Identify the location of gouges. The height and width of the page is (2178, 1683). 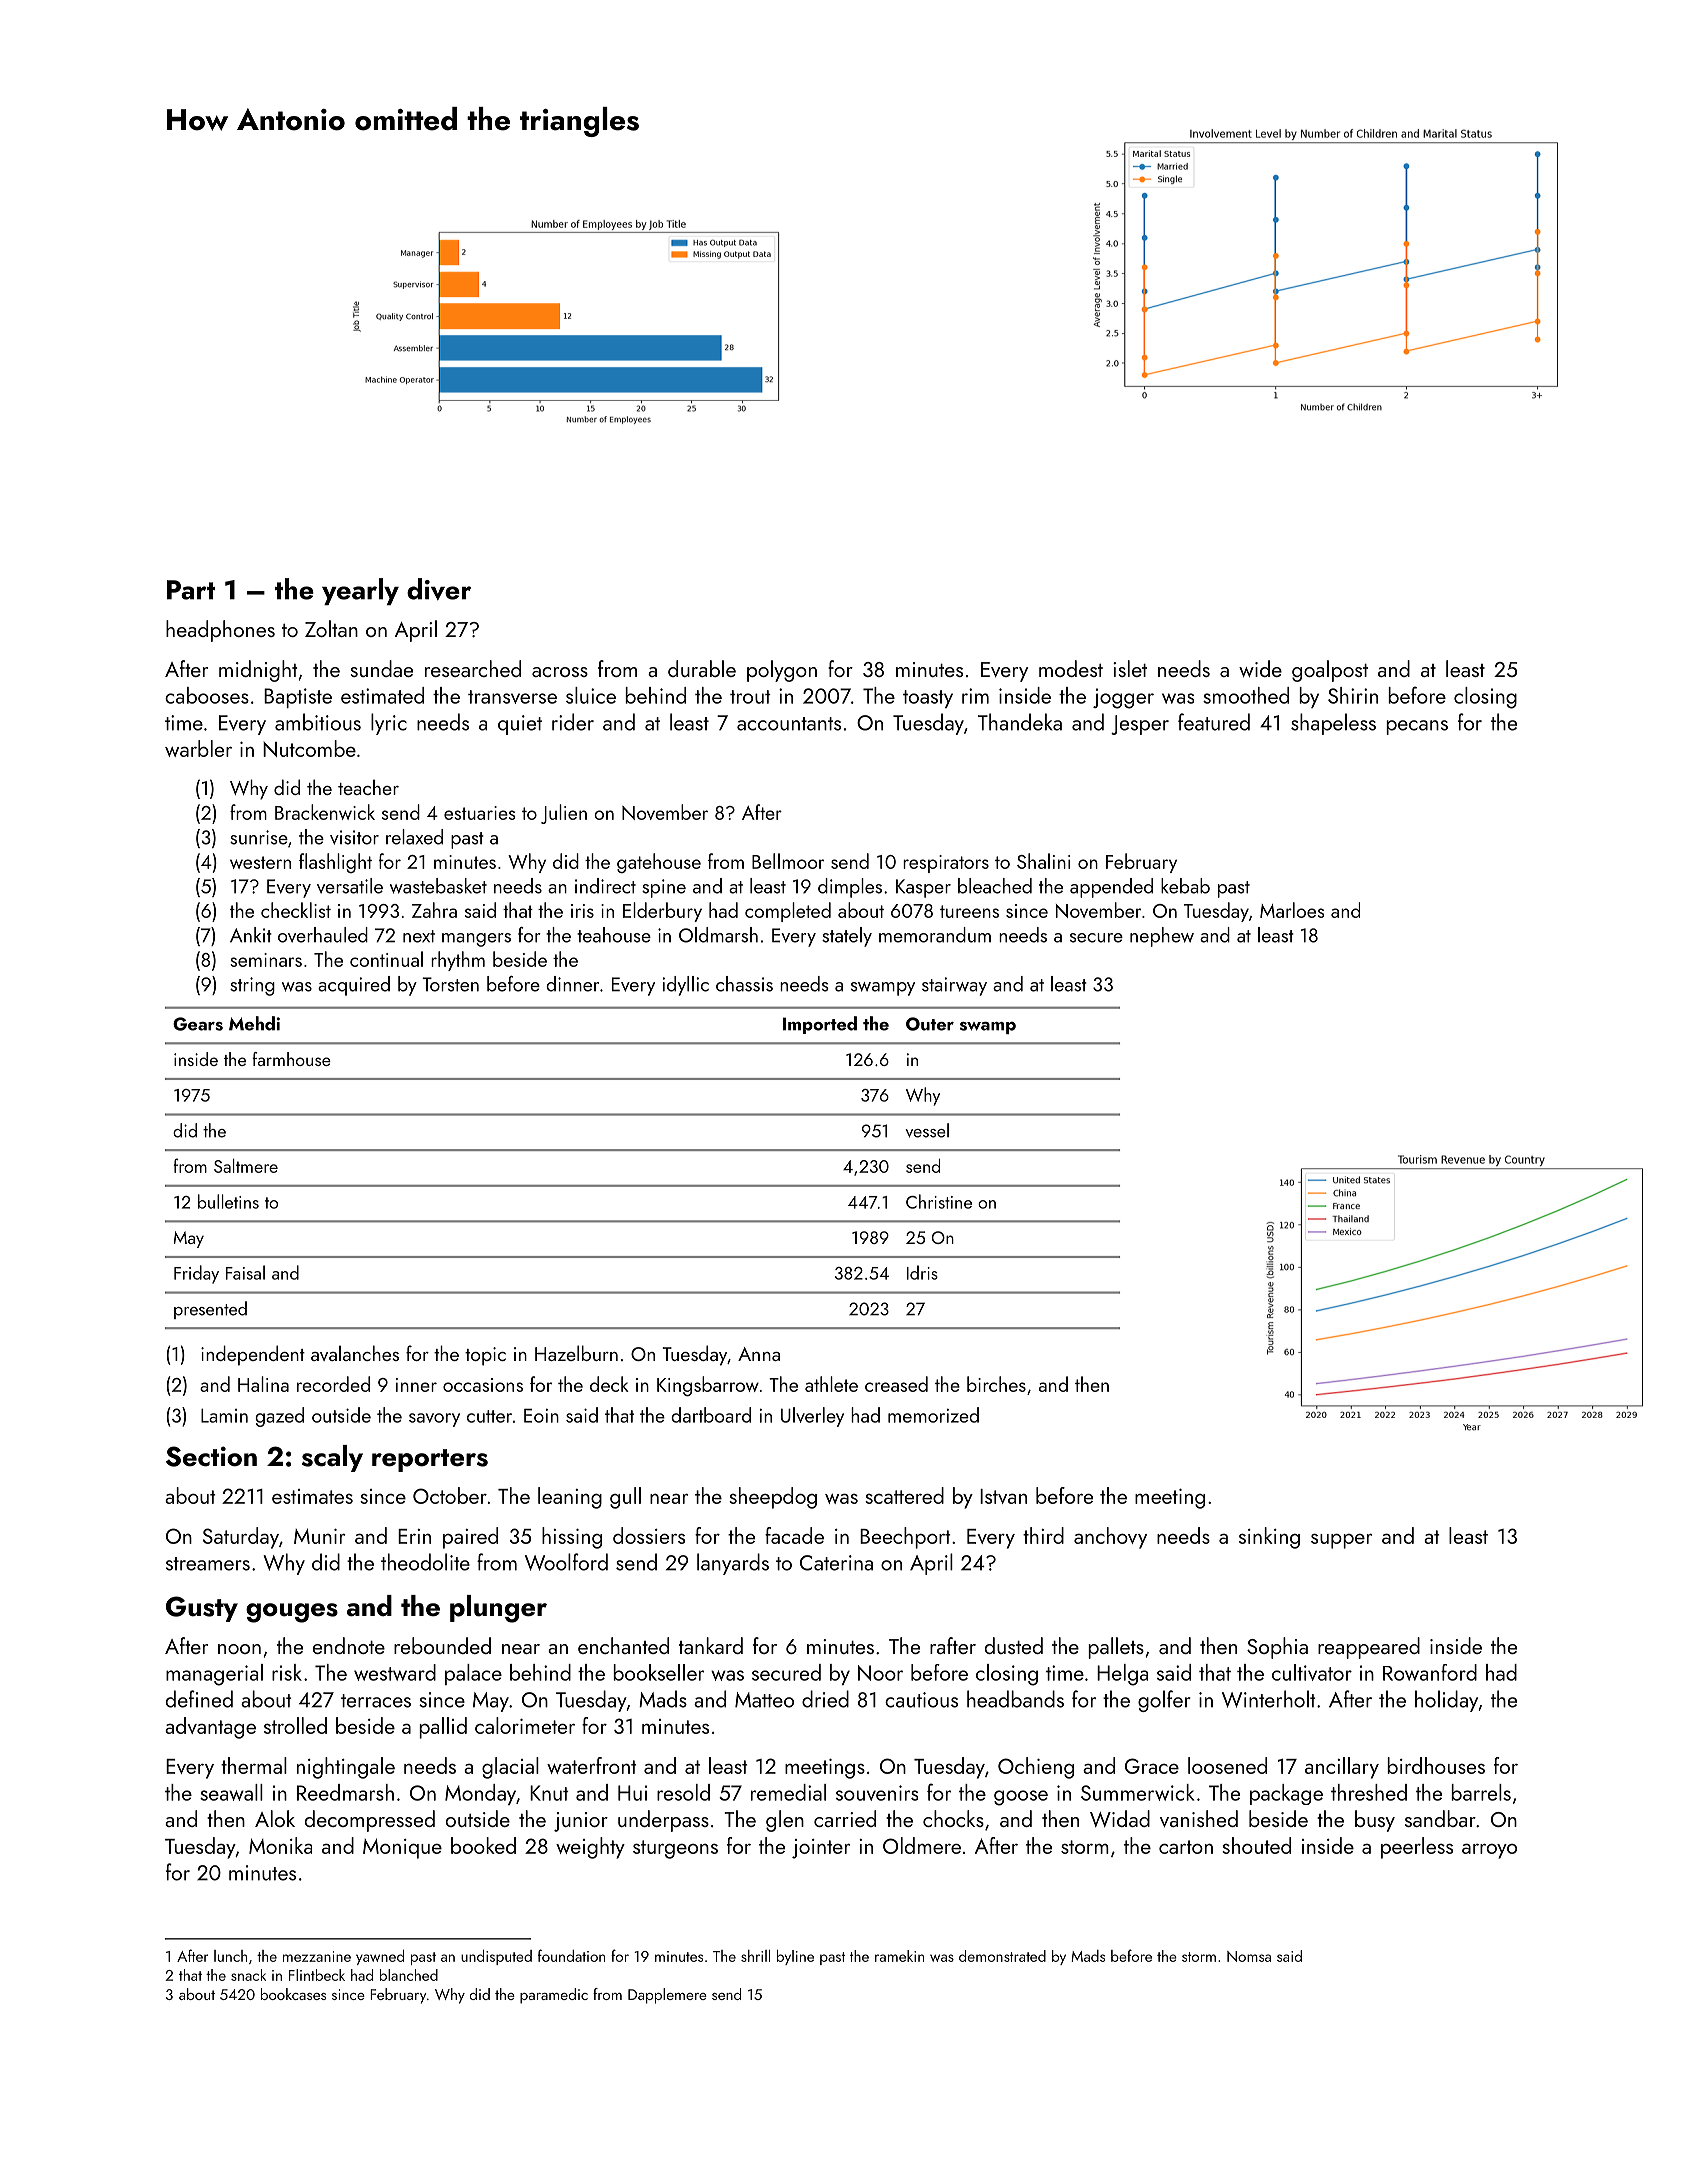
(292, 1613).
